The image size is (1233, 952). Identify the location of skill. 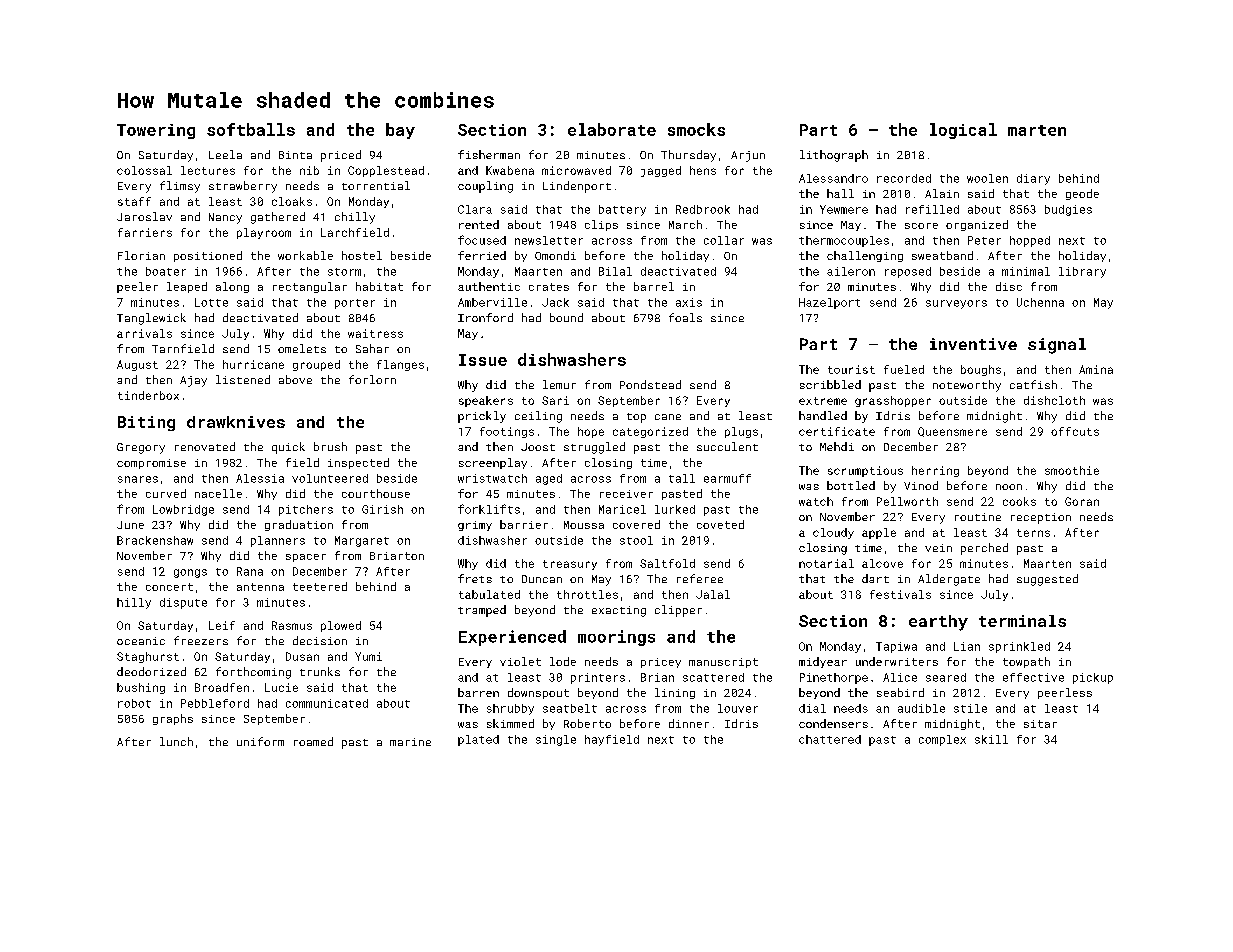
(991, 739).
